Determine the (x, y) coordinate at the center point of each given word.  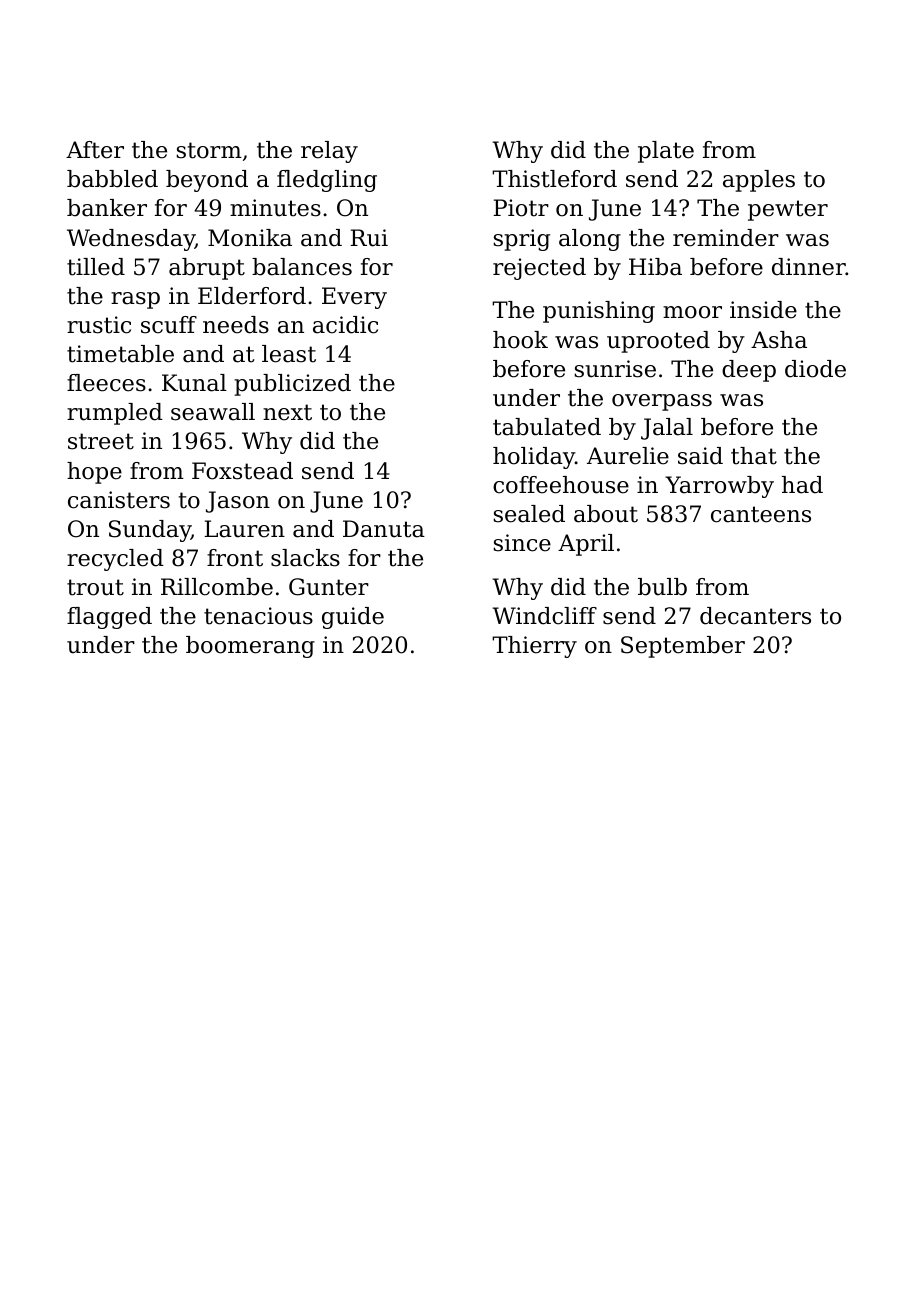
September (683, 647)
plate (666, 152)
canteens (761, 514)
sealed (529, 514)
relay (329, 152)
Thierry (534, 647)
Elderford (252, 296)
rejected (539, 269)
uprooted (658, 342)
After (95, 150)
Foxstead (242, 471)
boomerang (250, 647)
